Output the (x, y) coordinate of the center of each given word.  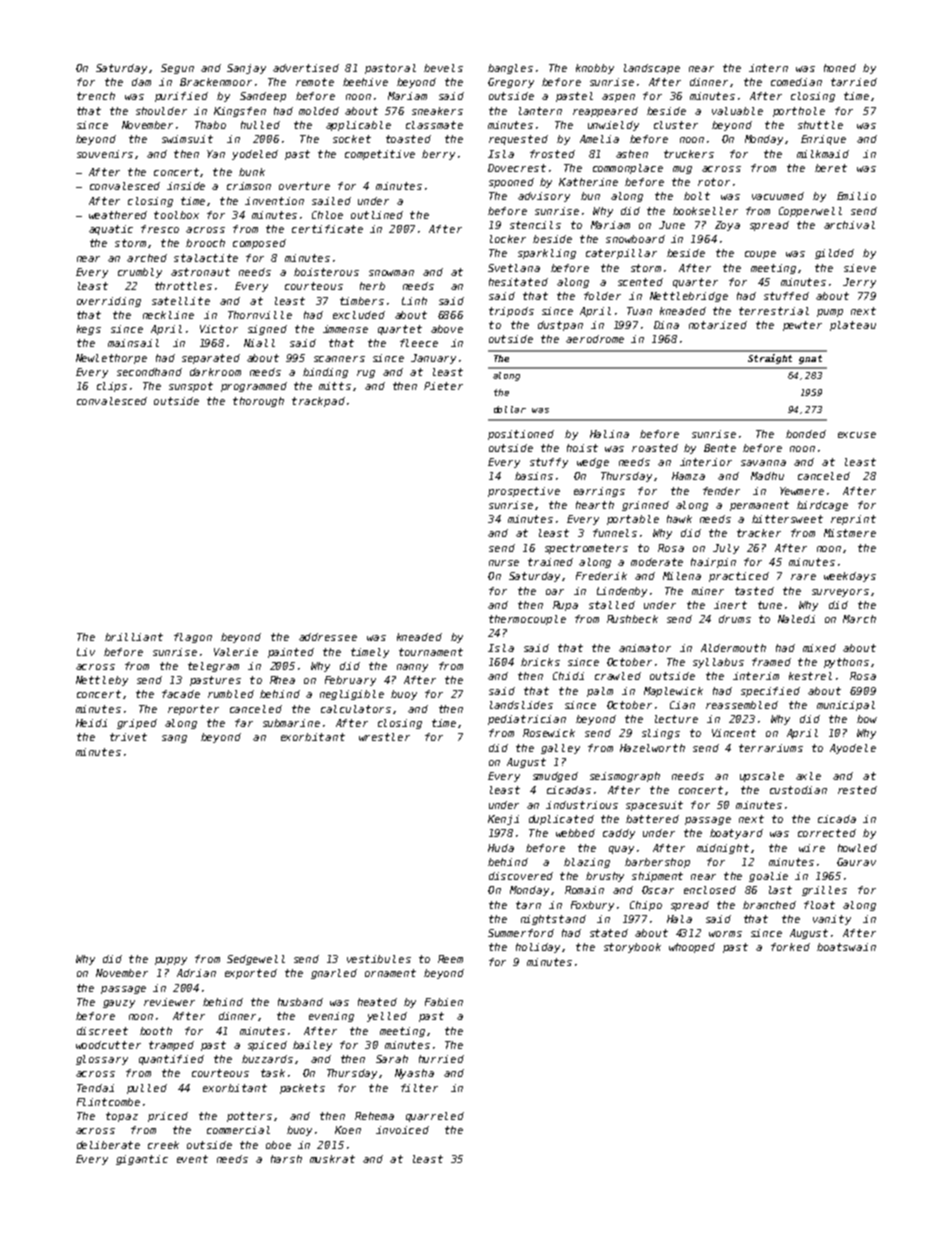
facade (181, 694)
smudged (555, 777)
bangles (510, 69)
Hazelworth (652, 748)
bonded (806, 434)
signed (267, 330)
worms (725, 934)
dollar (510, 409)
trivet (128, 737)
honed (840, 68)
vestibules (379, 959)
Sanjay (246, 69)
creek (163, 1145)
